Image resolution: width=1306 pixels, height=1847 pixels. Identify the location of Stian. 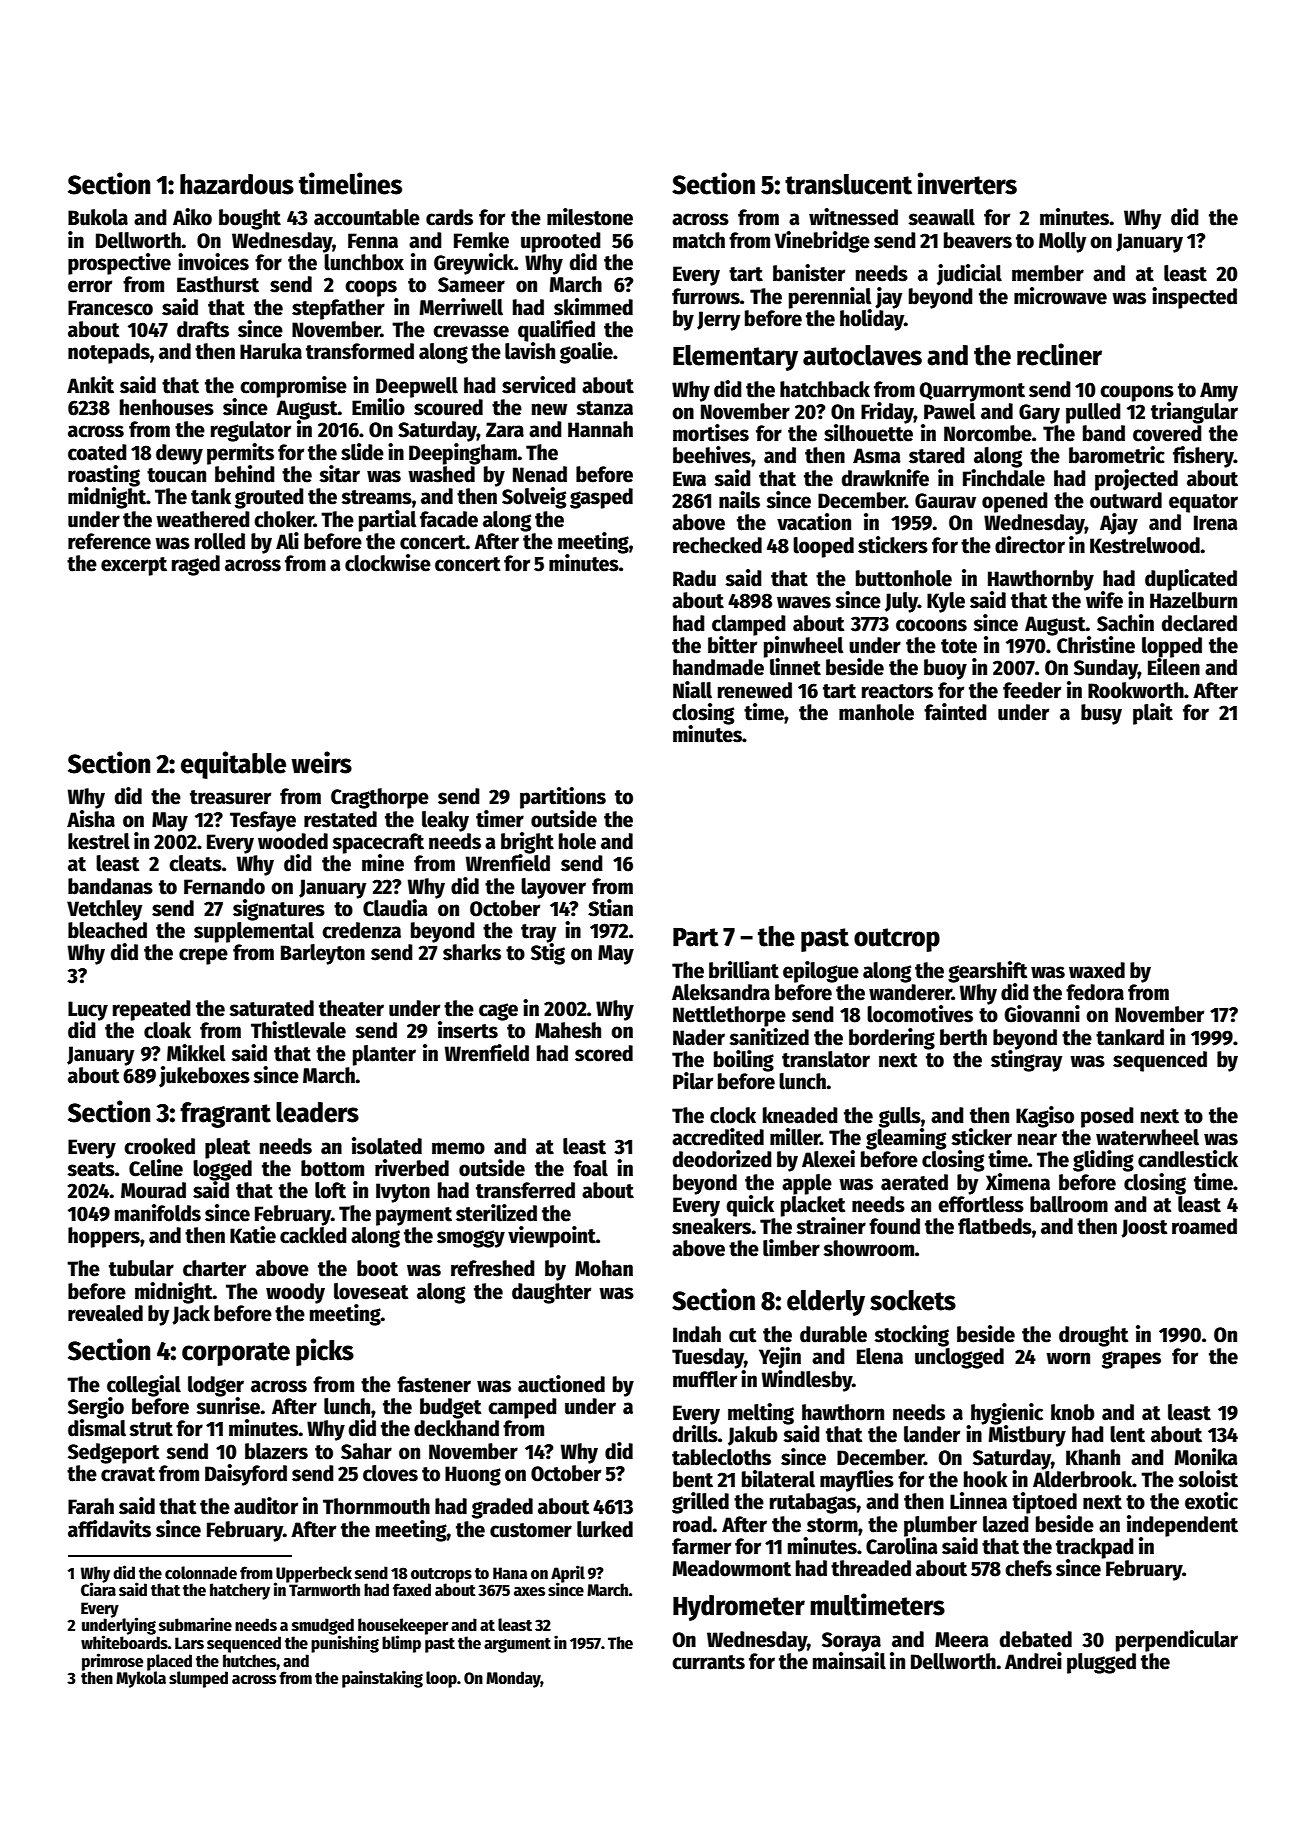
(610, 908).
